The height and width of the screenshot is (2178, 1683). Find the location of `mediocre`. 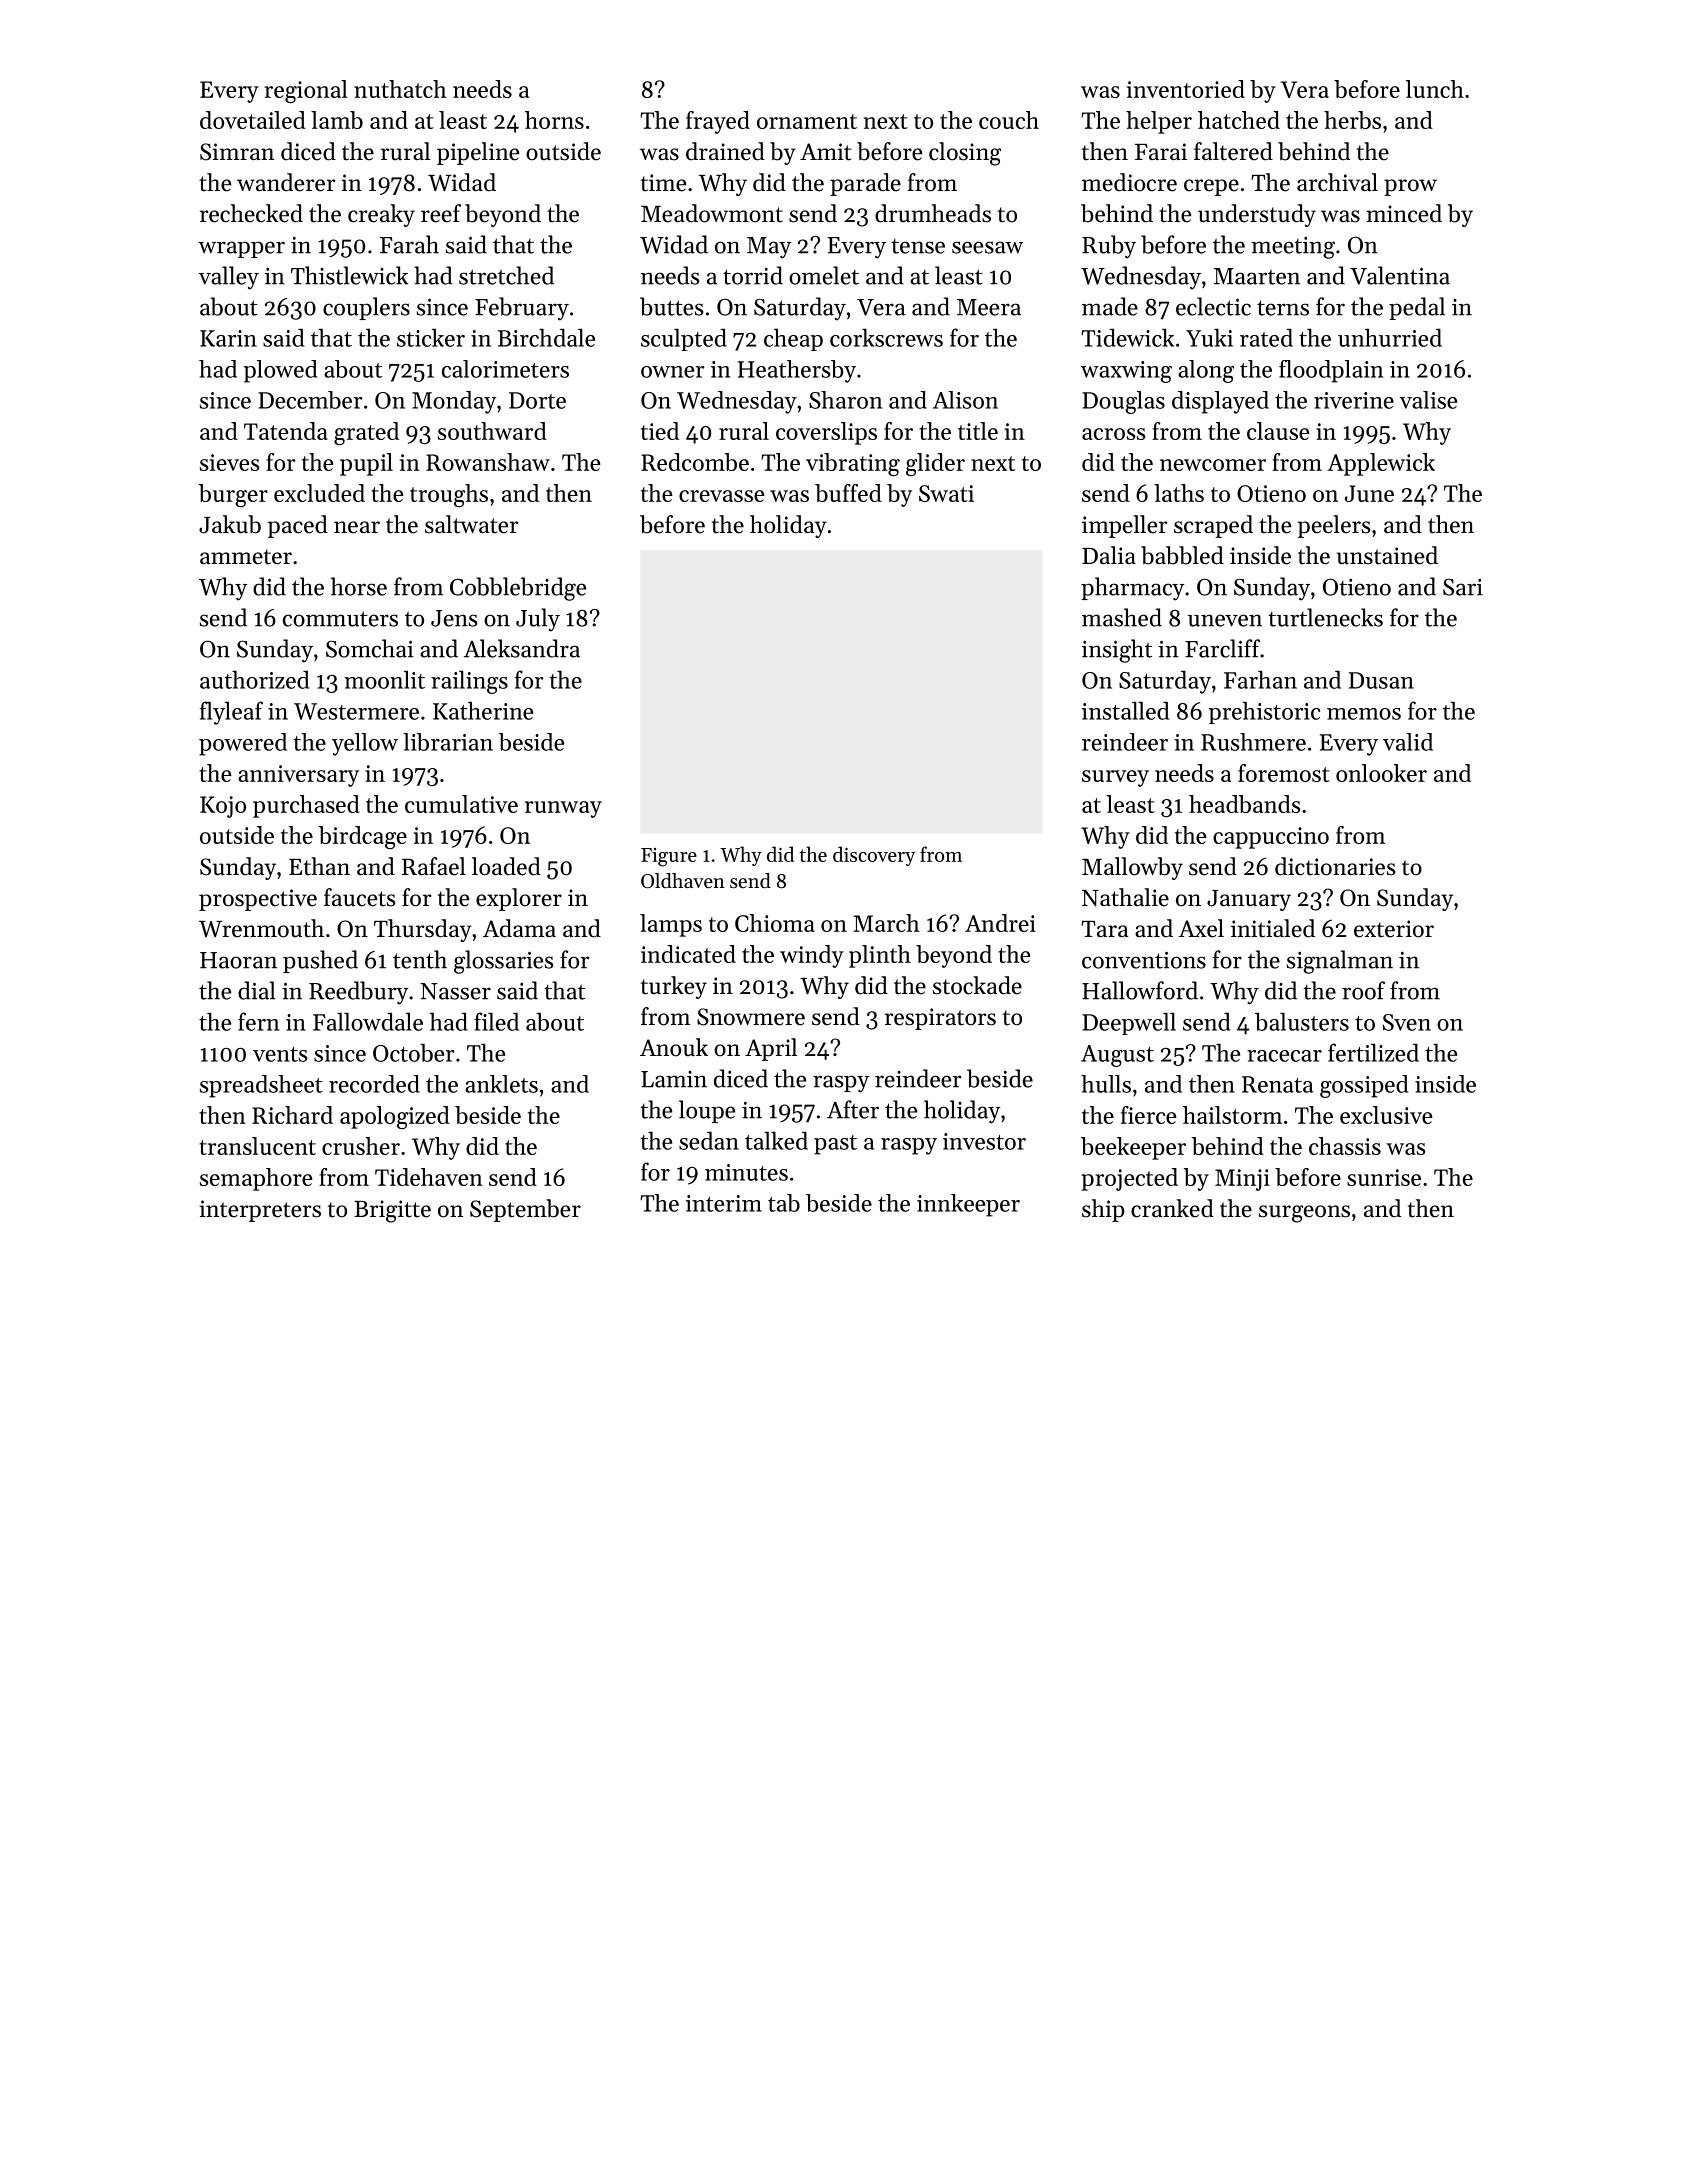

mediocre is located at coordinates (1129, 182).
